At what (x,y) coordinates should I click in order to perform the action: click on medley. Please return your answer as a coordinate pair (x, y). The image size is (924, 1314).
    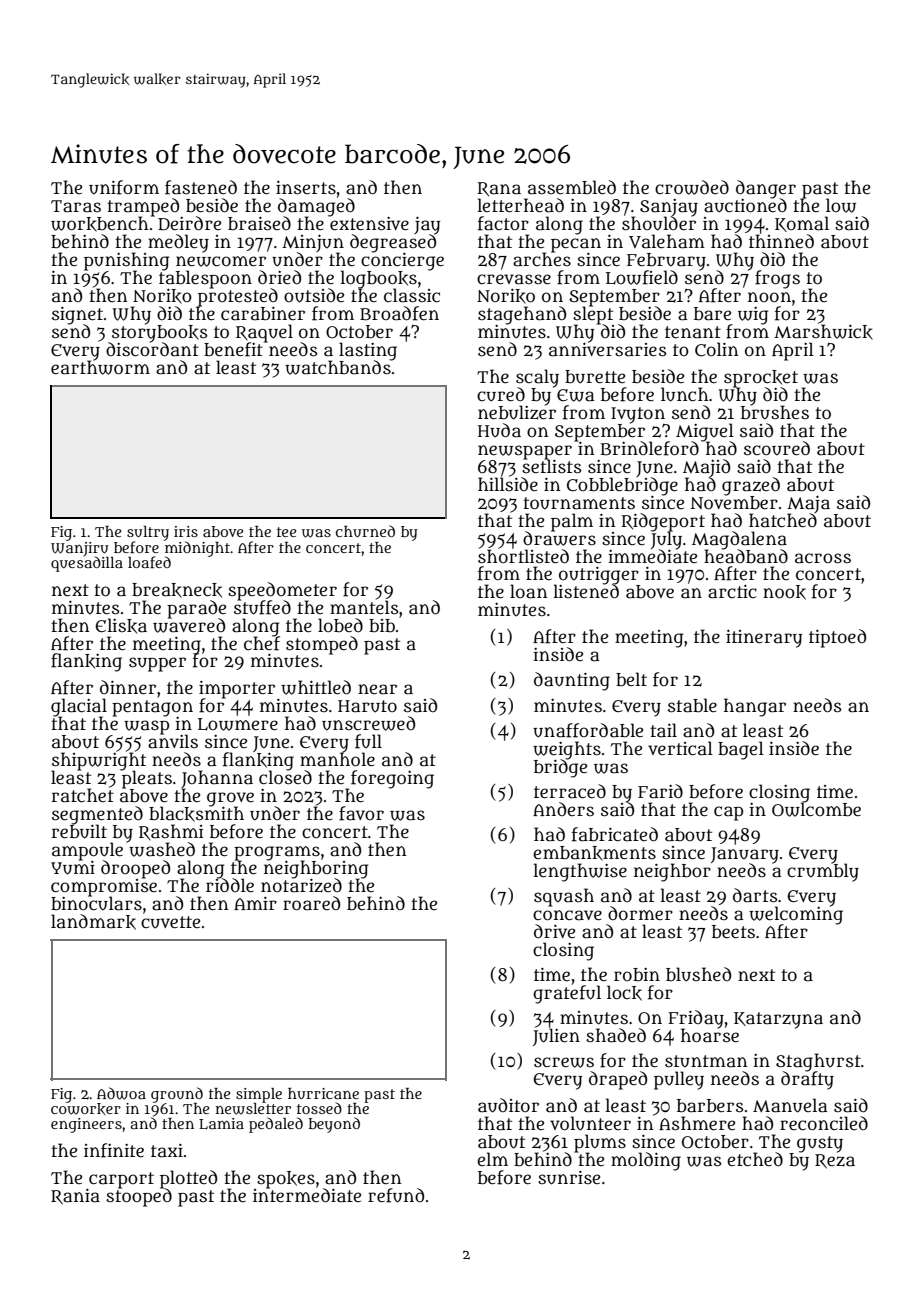
    Looking at the image, I should click on (178, 243).
